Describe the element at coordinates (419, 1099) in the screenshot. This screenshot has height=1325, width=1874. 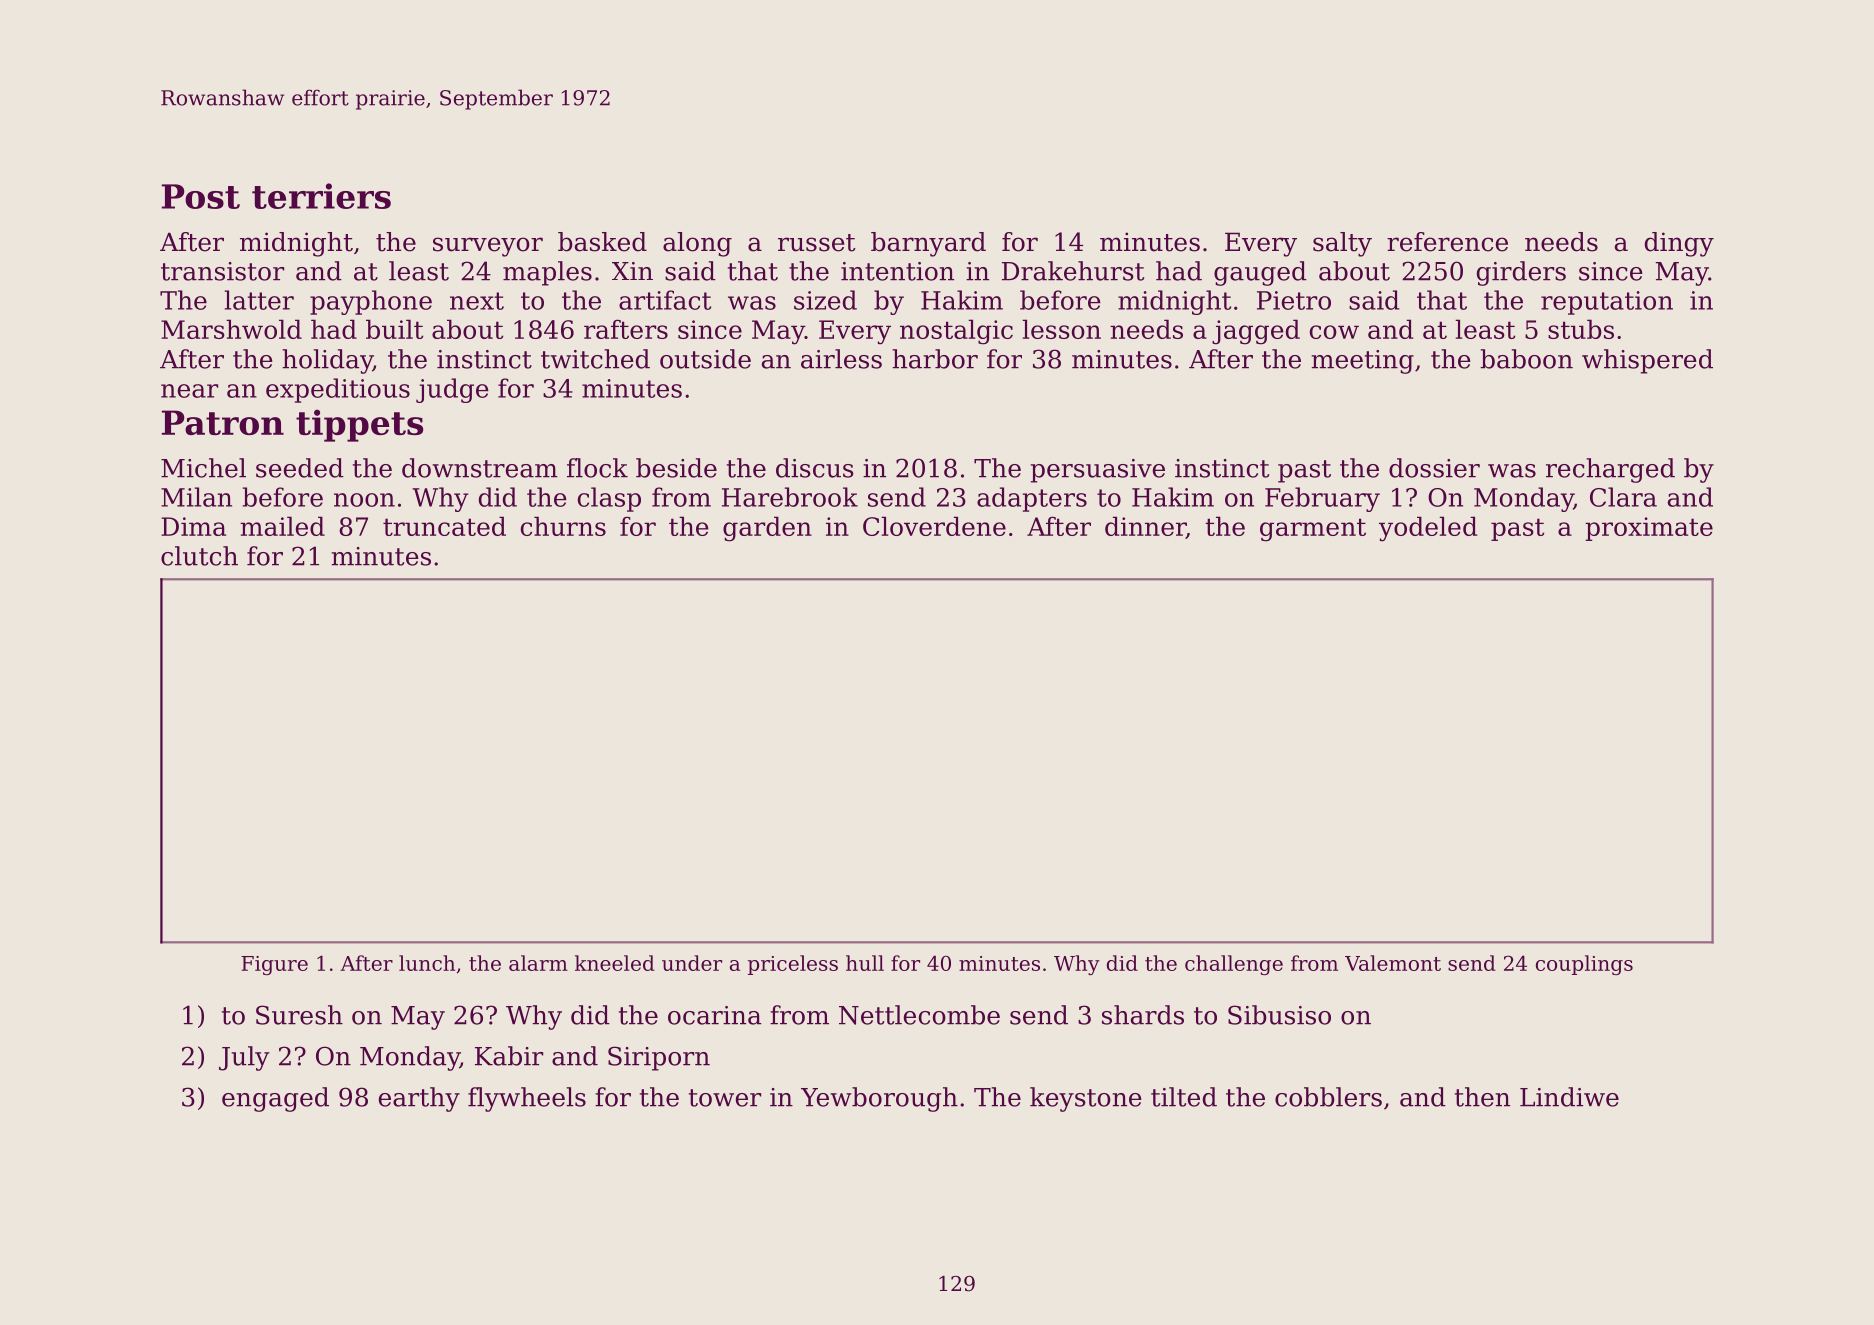
I see `earthy` at that location.
